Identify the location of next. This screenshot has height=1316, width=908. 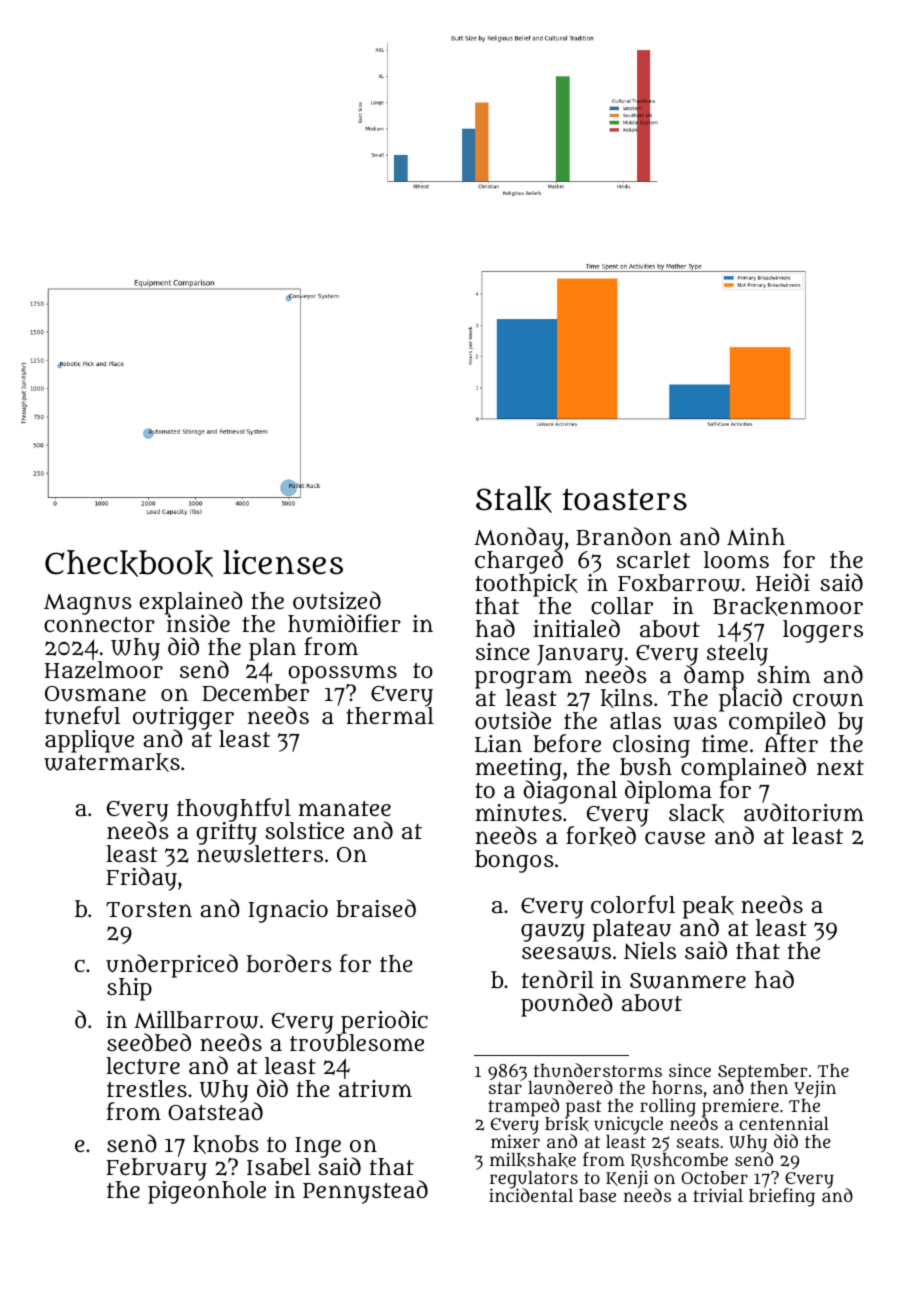
(840, 767).
